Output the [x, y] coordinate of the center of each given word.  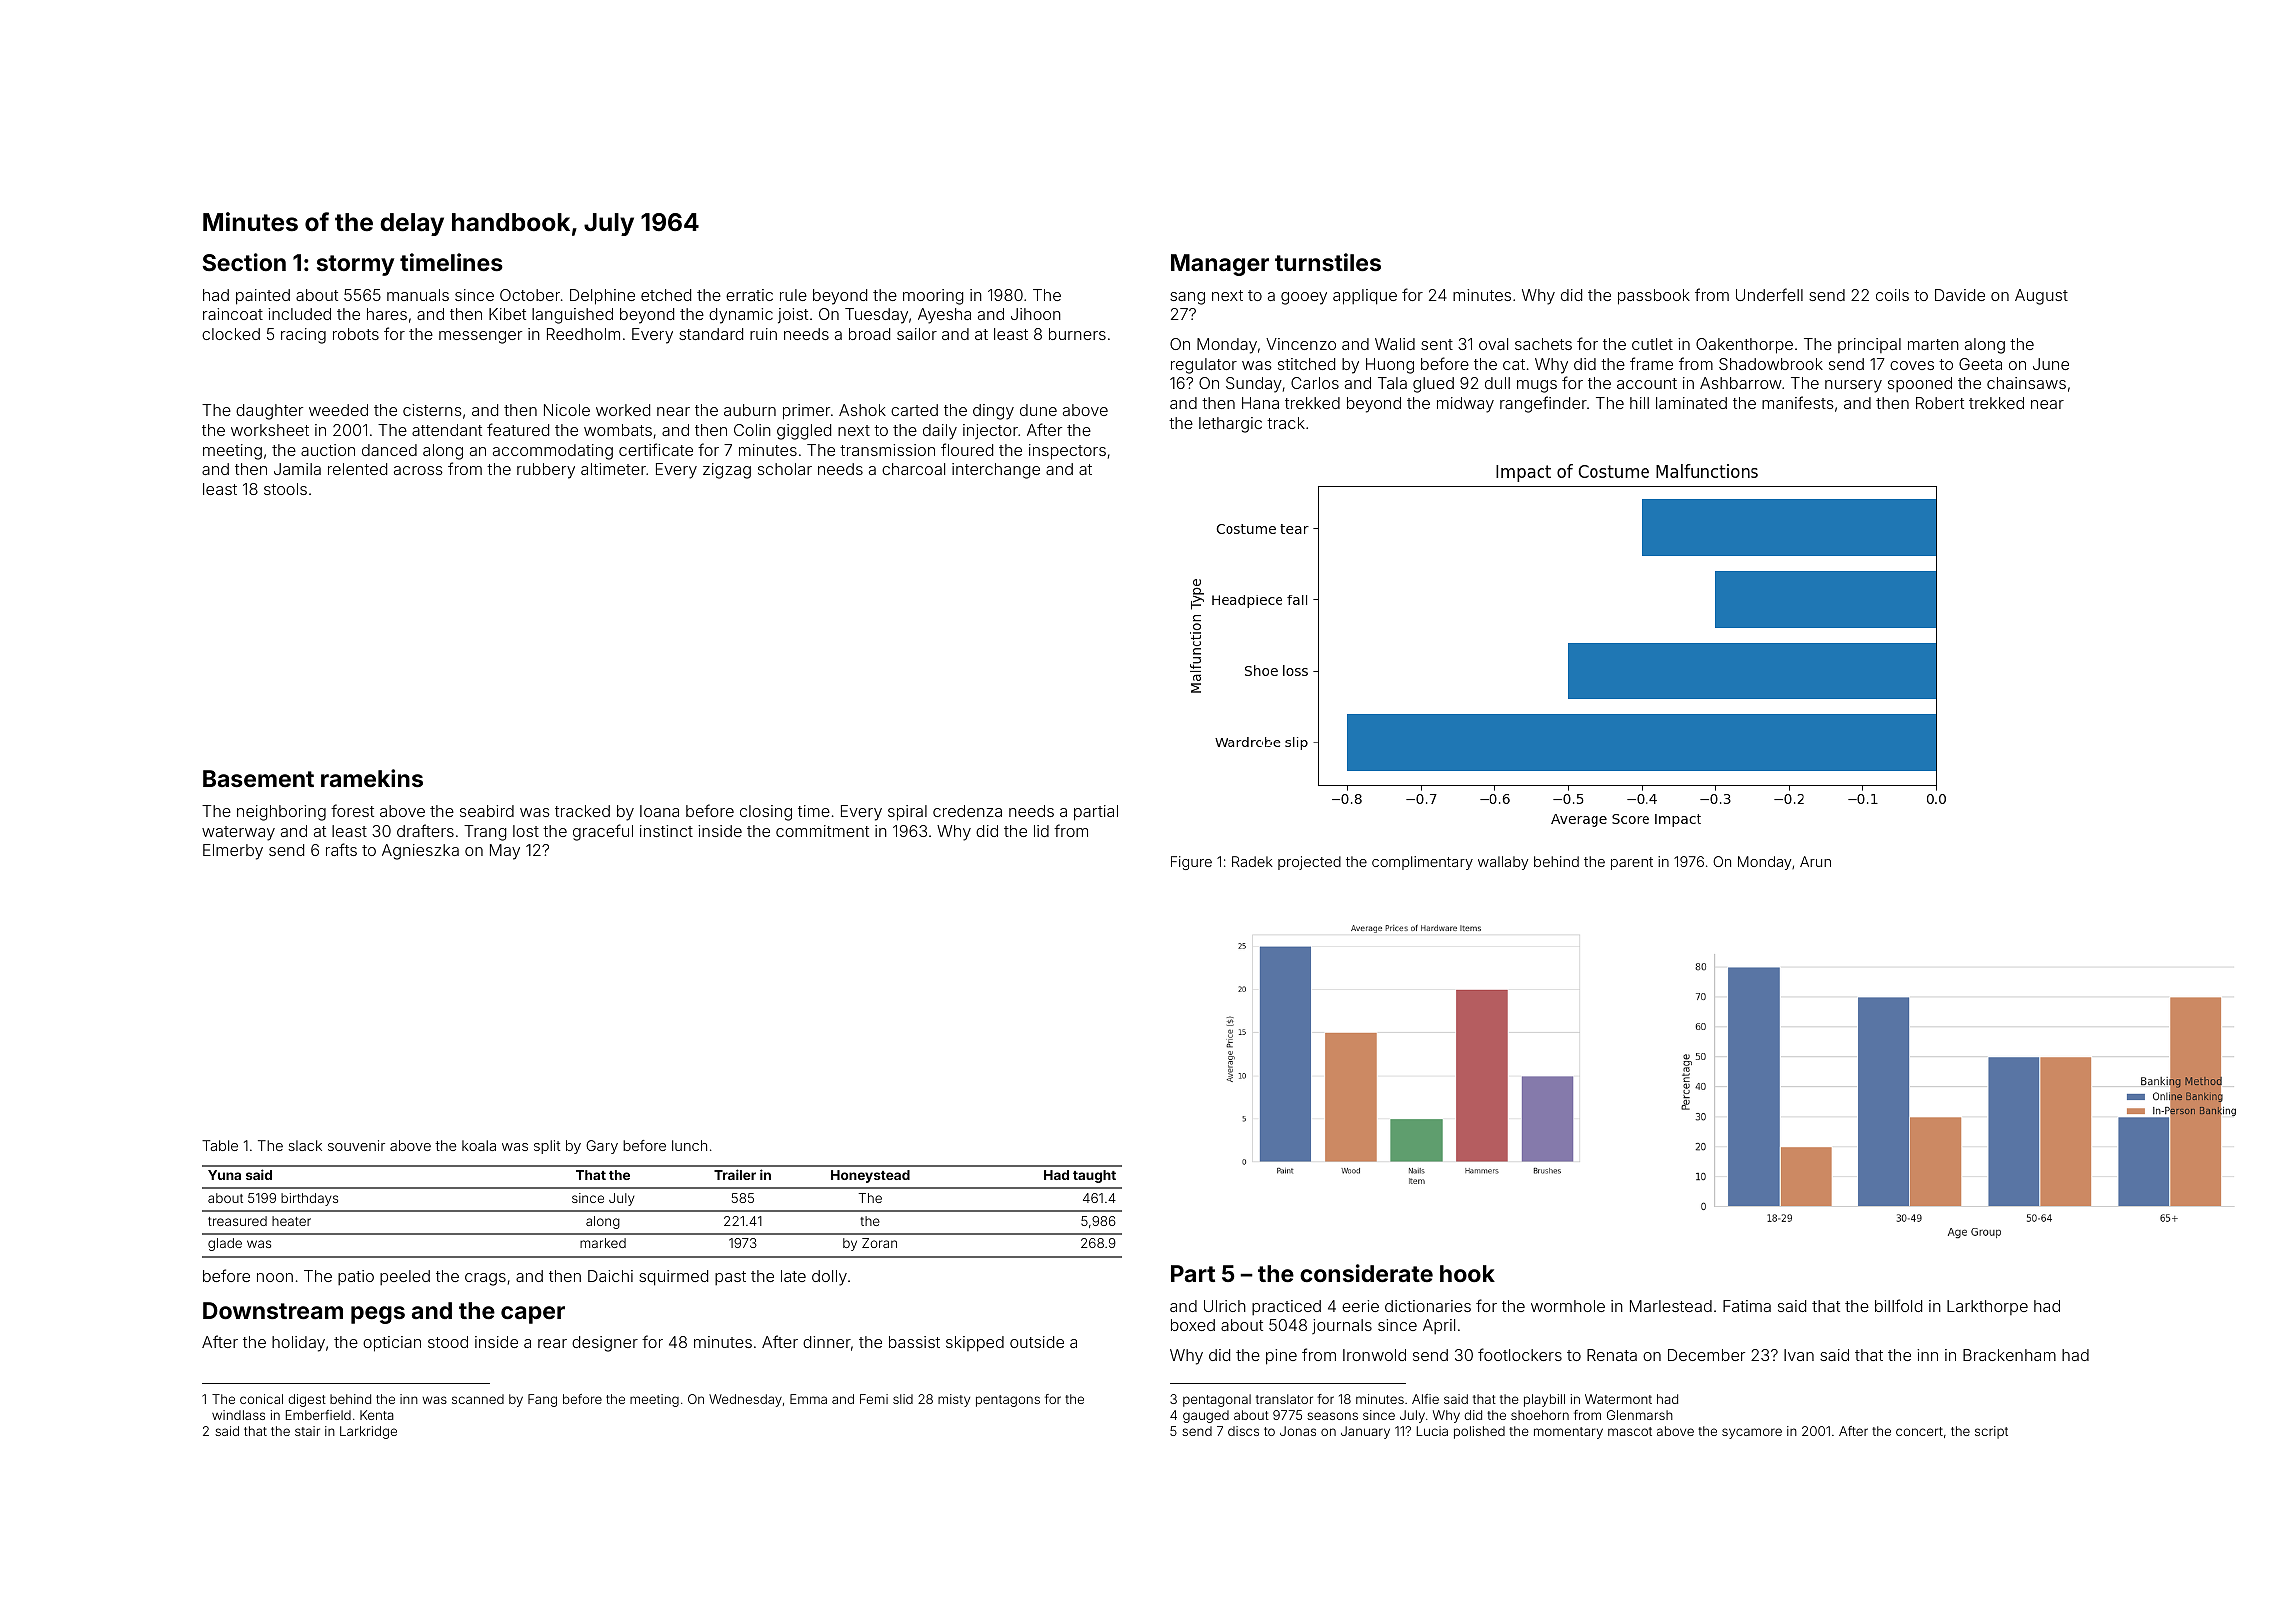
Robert [1940, 403]
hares [387, 314]
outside [1037, 1342]
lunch [689, 1145]
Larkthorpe [1987, 1307]
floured [967, 449]
